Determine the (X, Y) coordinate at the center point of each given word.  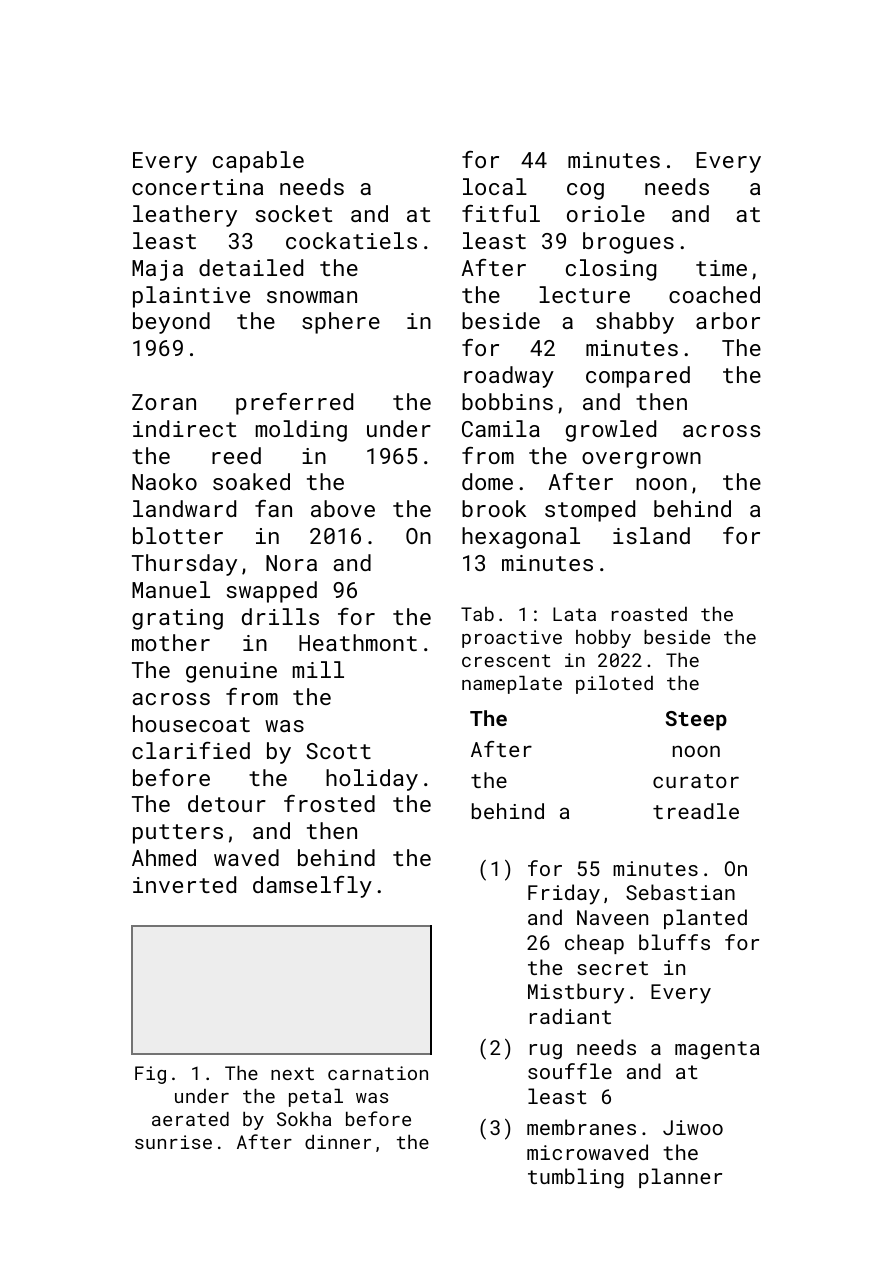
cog (585, 191)
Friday (564, 894)
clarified (191, 750)
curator (696, 781)
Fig (150, 1075)
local (495, 186)
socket (294, 213)
